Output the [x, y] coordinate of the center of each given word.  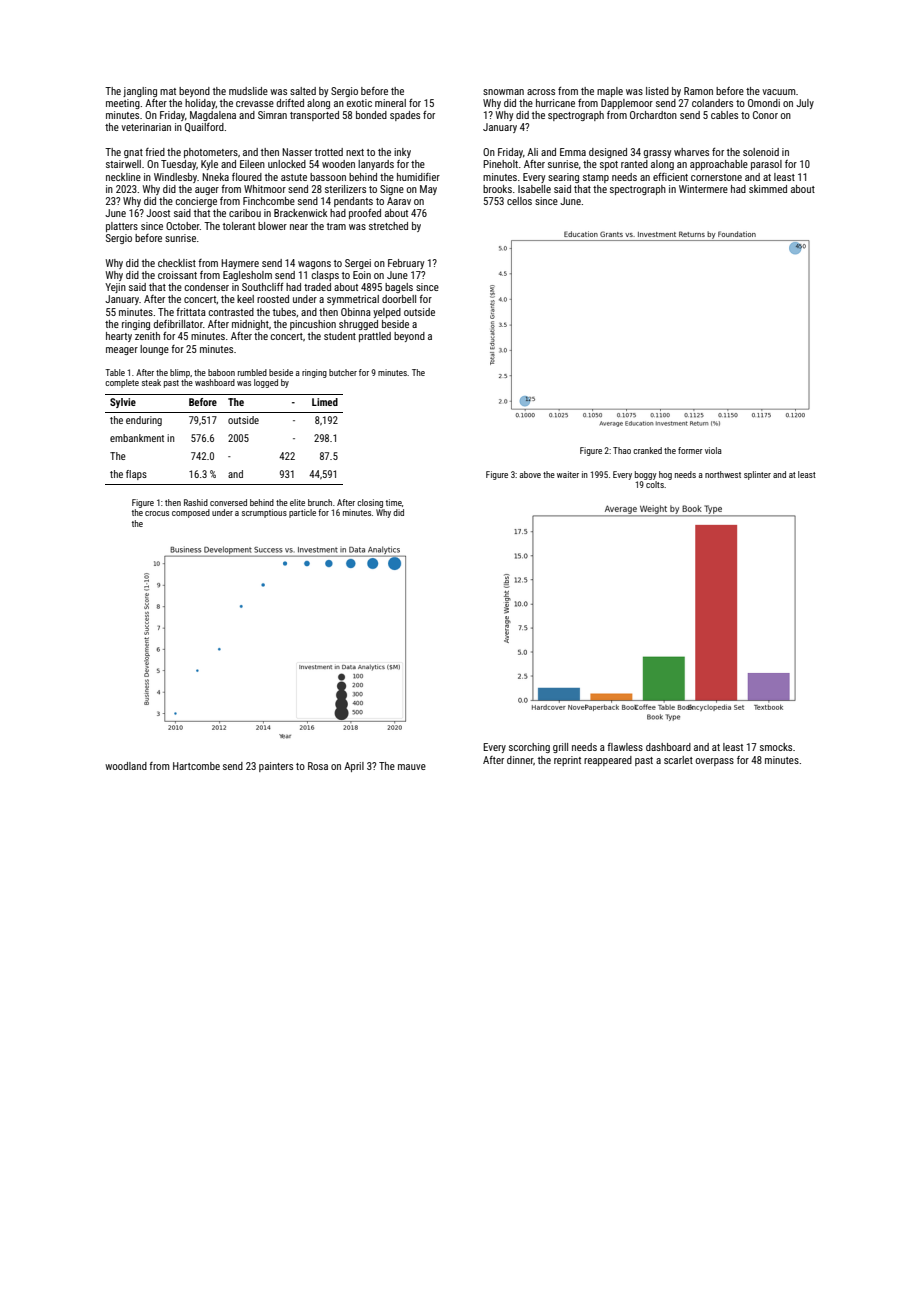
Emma [573, 152]
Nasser [297, 152]
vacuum [778, 92]
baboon [221, 372]
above [530, 474]
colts [655, 484]
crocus [157, 513]
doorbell [399, 299]
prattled [375, 337]
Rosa [318, 766]
